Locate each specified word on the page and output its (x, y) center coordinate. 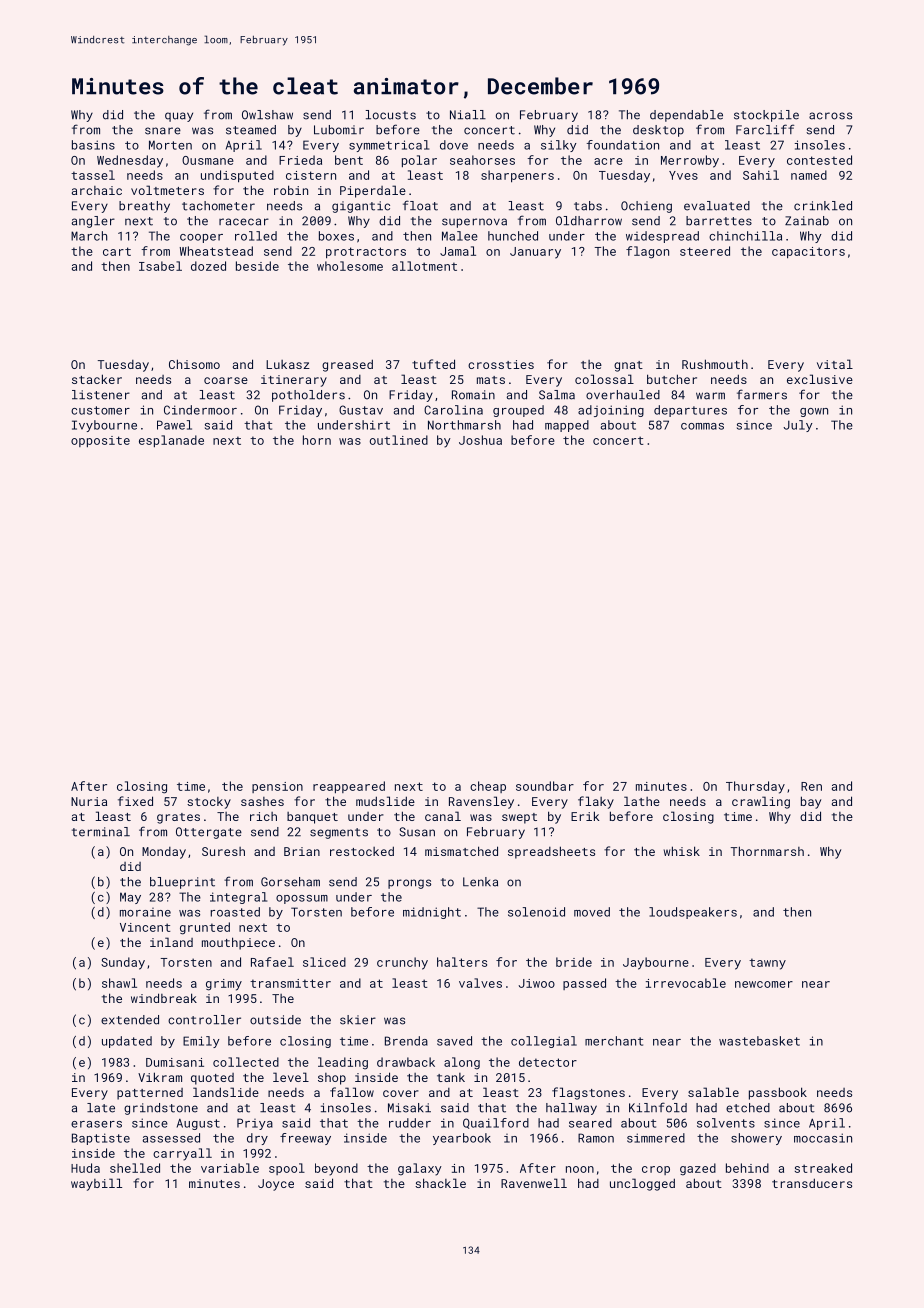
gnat (628, 366)
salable (713, 1092)
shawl (119, 983)
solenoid (536, 912)
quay (179, 117)
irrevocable (686, 983)
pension (277, 787)
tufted (433, 364)
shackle (440, 1183)
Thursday (755, 787)
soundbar (545, 786)
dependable (686, 116)
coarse (226, 380)
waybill (96, 1184)
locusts (391, 115)
